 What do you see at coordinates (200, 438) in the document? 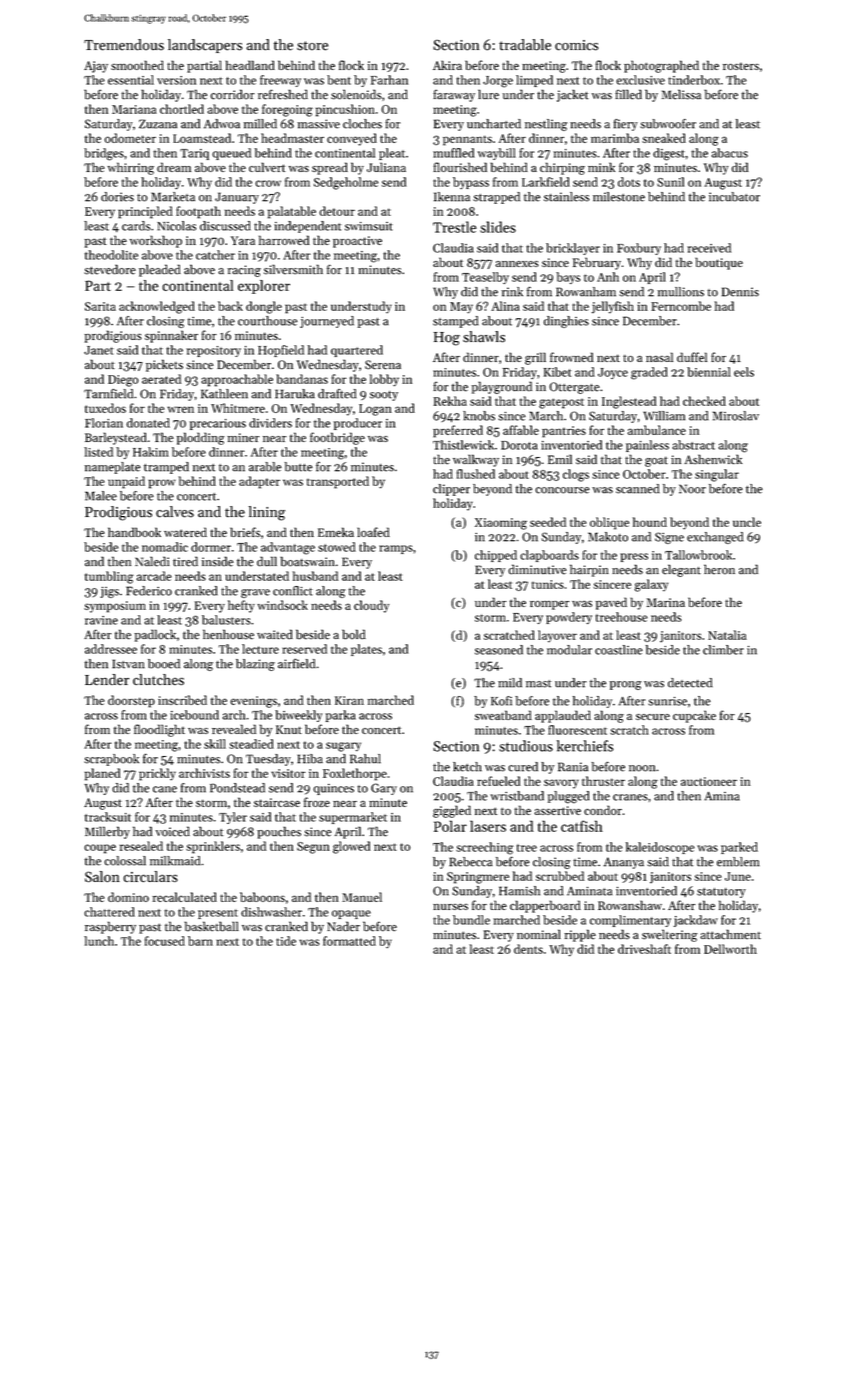
I see `plodding` at bounding box center [200, 438].
